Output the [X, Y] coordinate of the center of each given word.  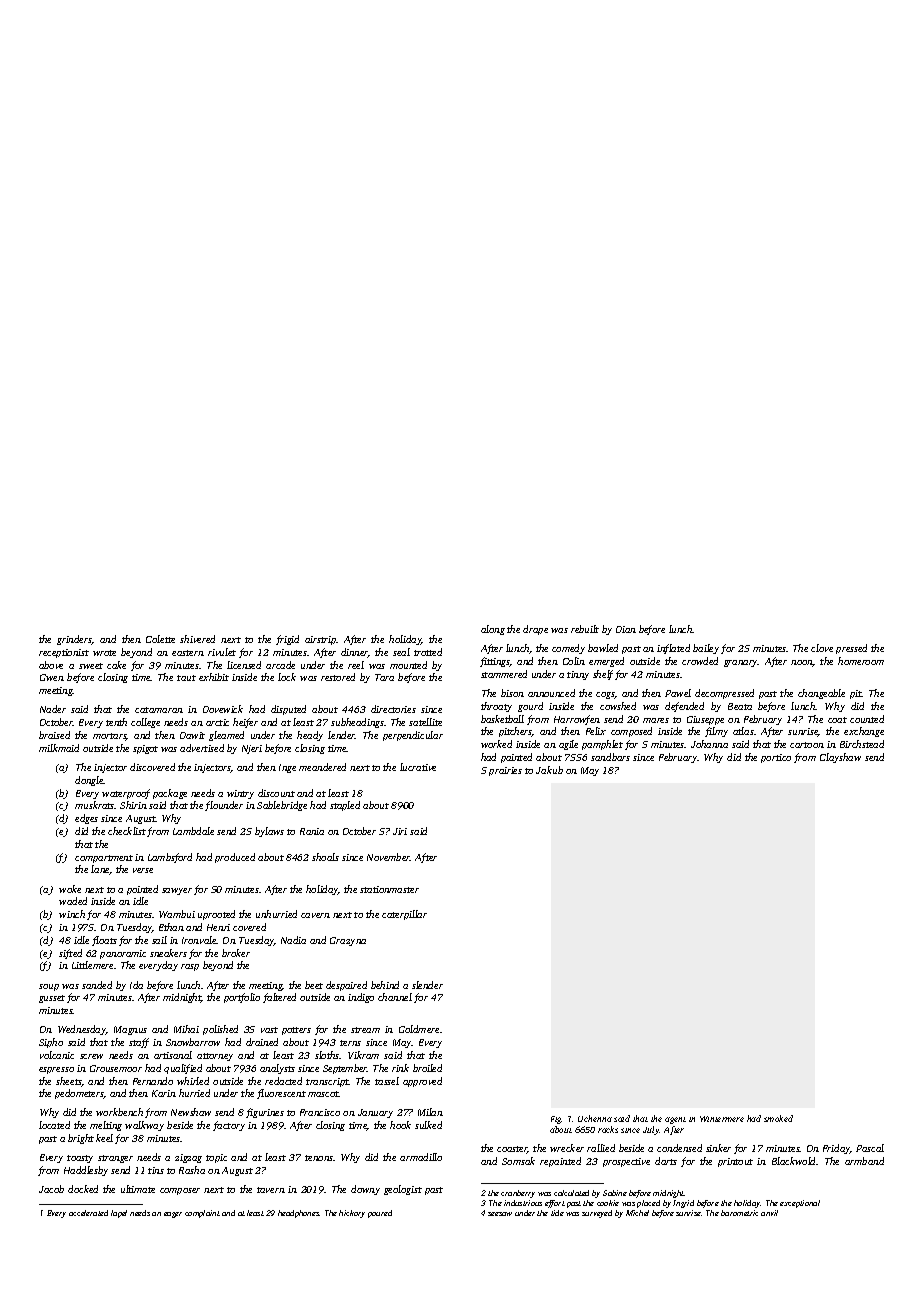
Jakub [549, 770]
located [54, 1125]
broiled [427, 1068]
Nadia [293, 940]
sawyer [177, 891]
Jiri [400, 831]
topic [216, 1158]
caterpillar [404, 915]
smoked [778, 1118]
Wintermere [722, 1119]
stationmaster [389, 889]
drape [535, 630]
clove [822, 648]
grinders [74, 640]
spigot [145, 749]
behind [385, 985]
